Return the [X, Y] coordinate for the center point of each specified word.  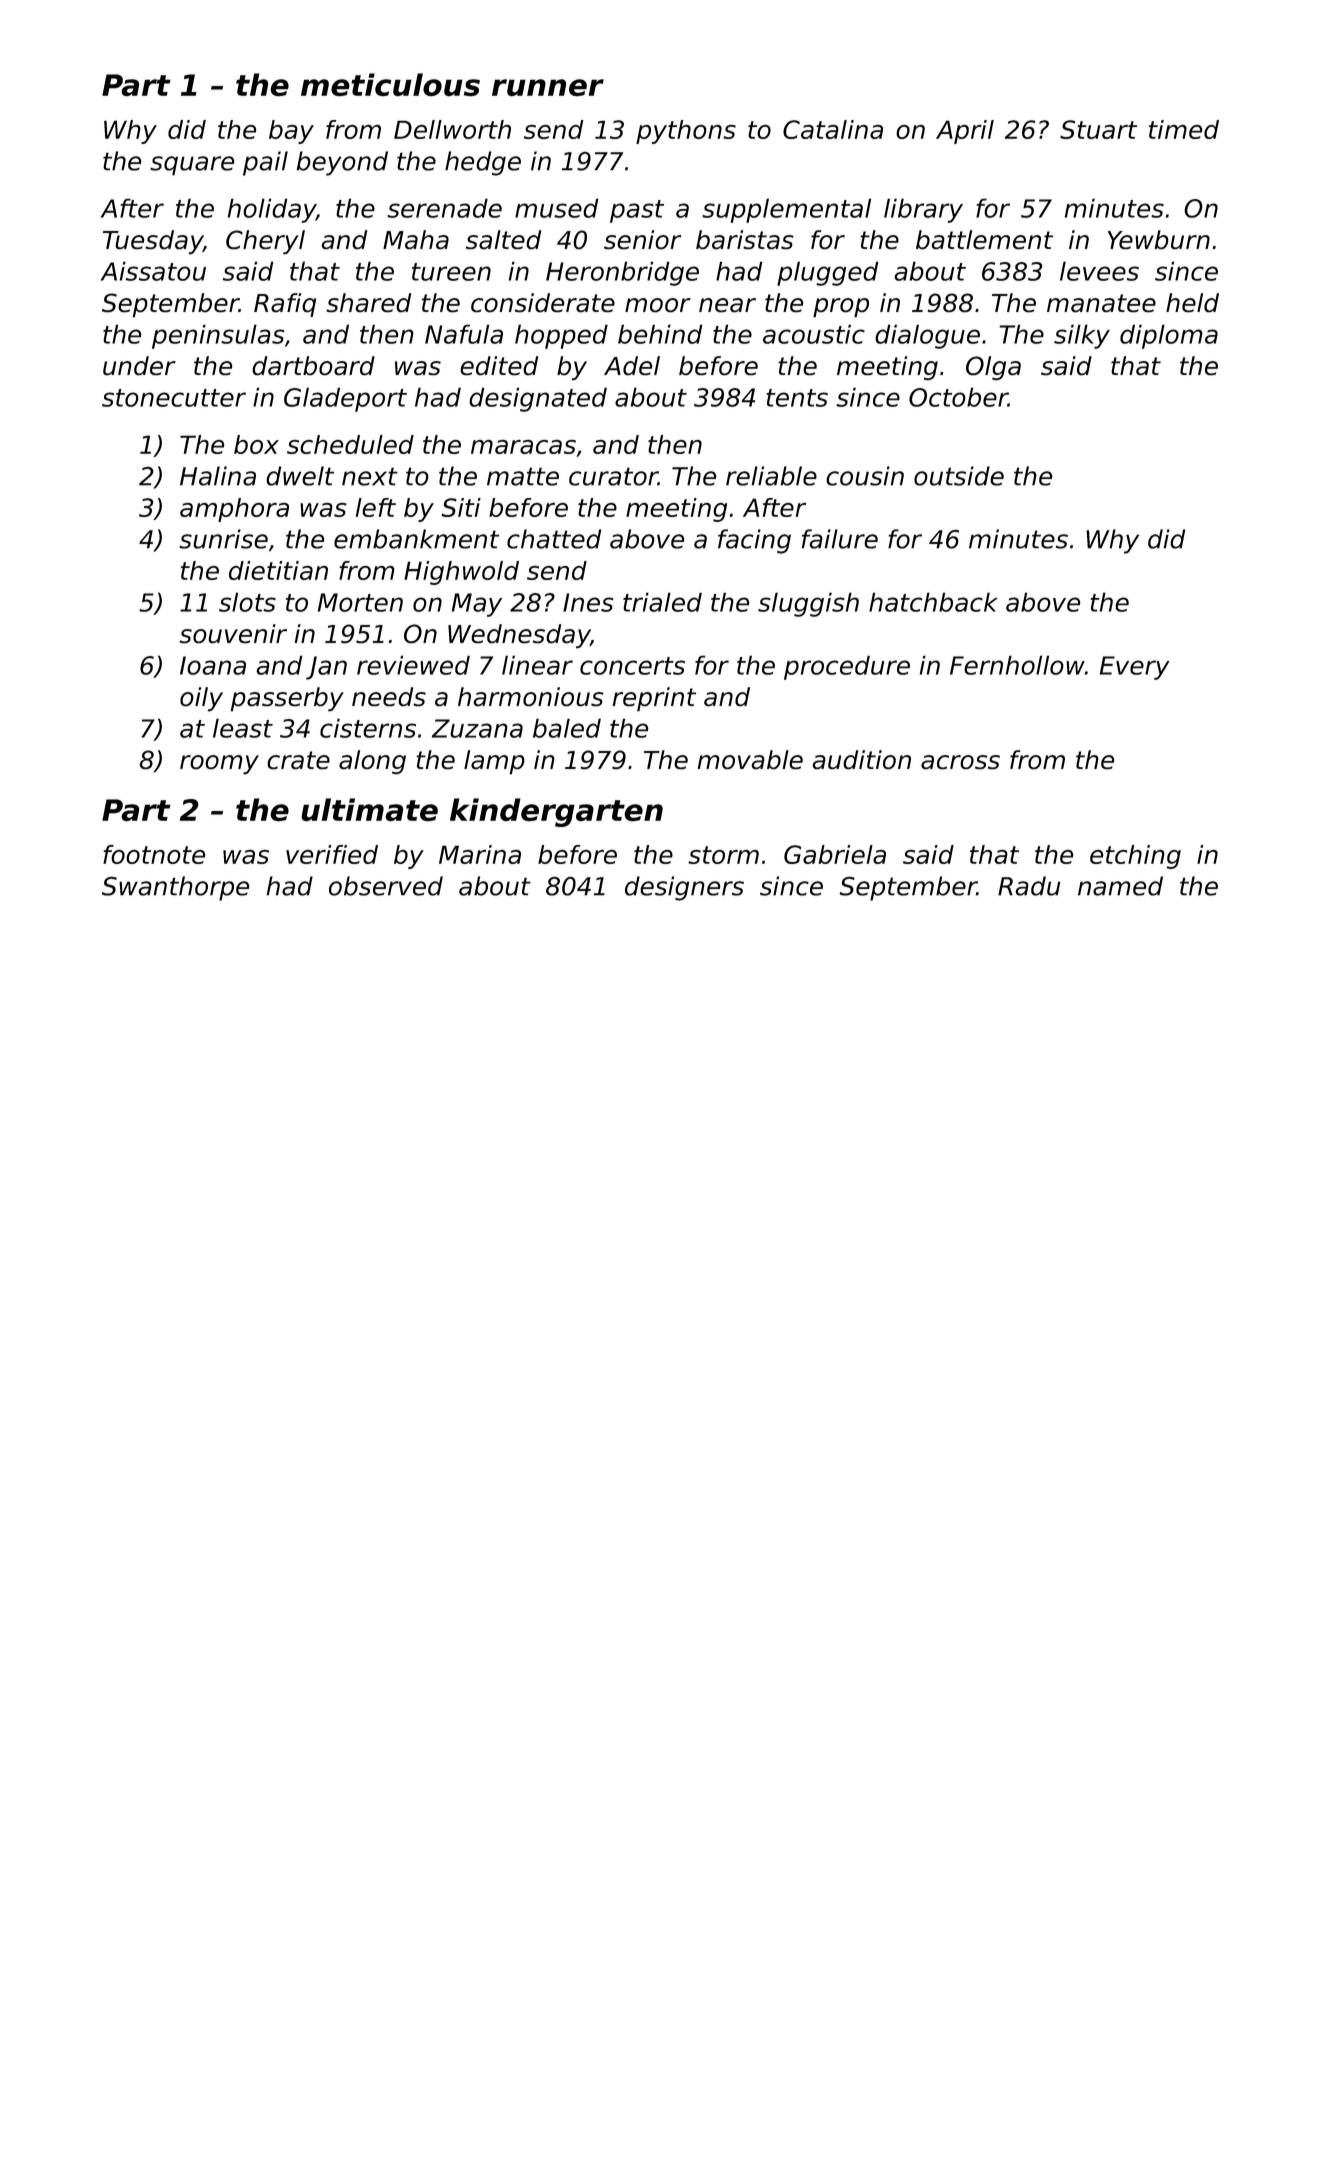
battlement [984, 239]
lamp [494, 762]
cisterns [368, 728]
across [960, 762]
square [192, 166]
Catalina [833, 129]
